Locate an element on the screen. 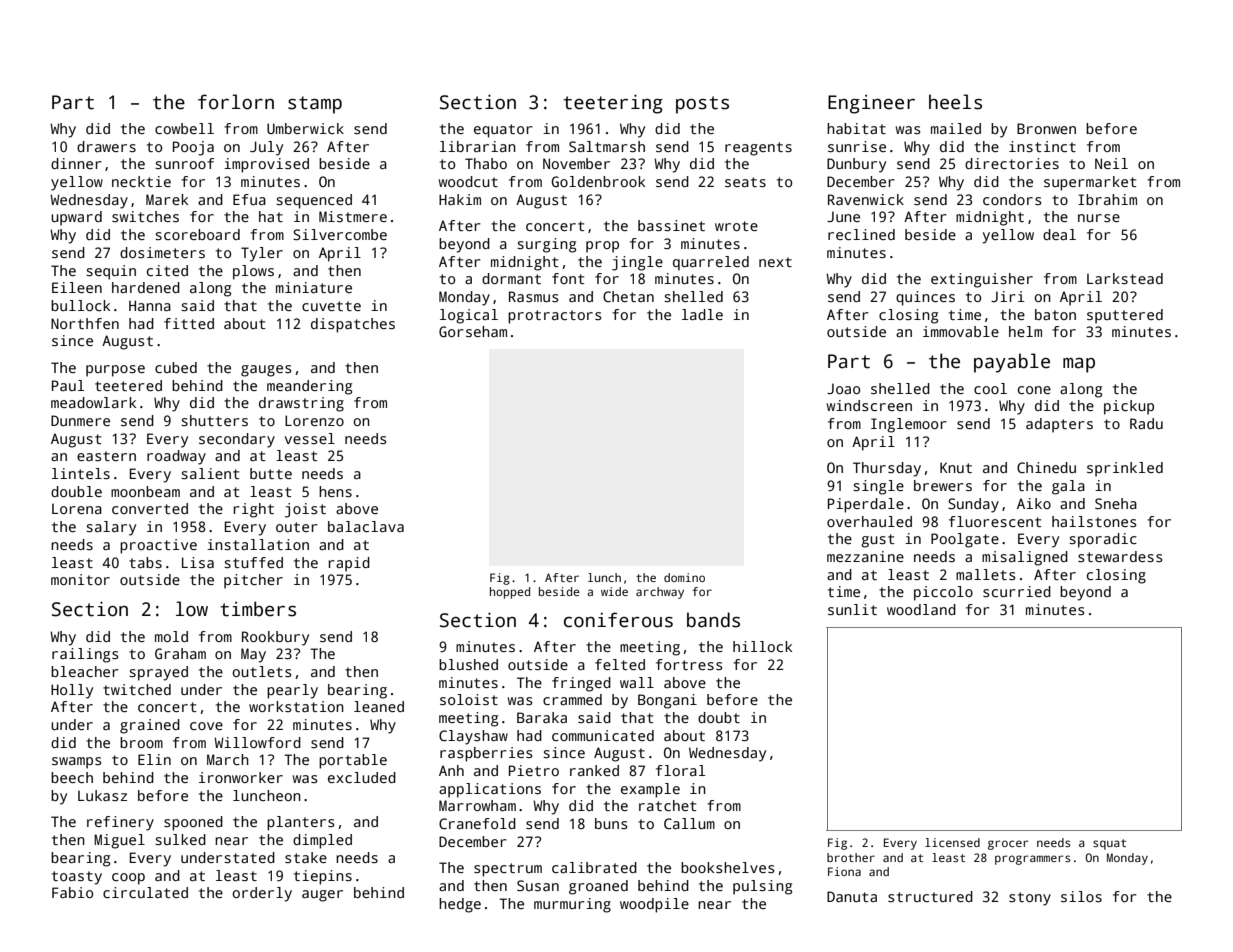  ladle is located at coordinates (702, 314).
